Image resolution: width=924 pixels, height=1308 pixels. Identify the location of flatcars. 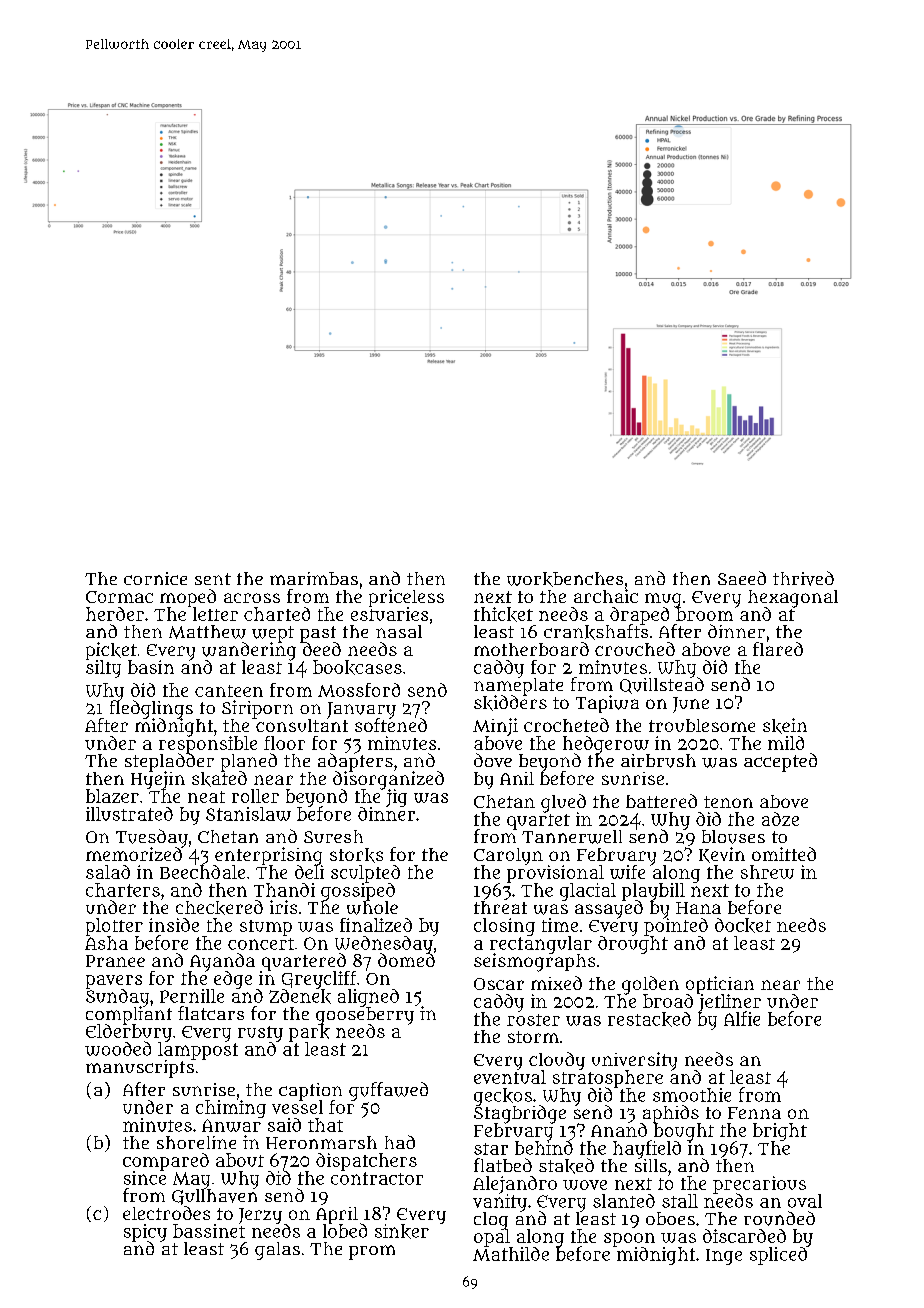
(211, 1013).
